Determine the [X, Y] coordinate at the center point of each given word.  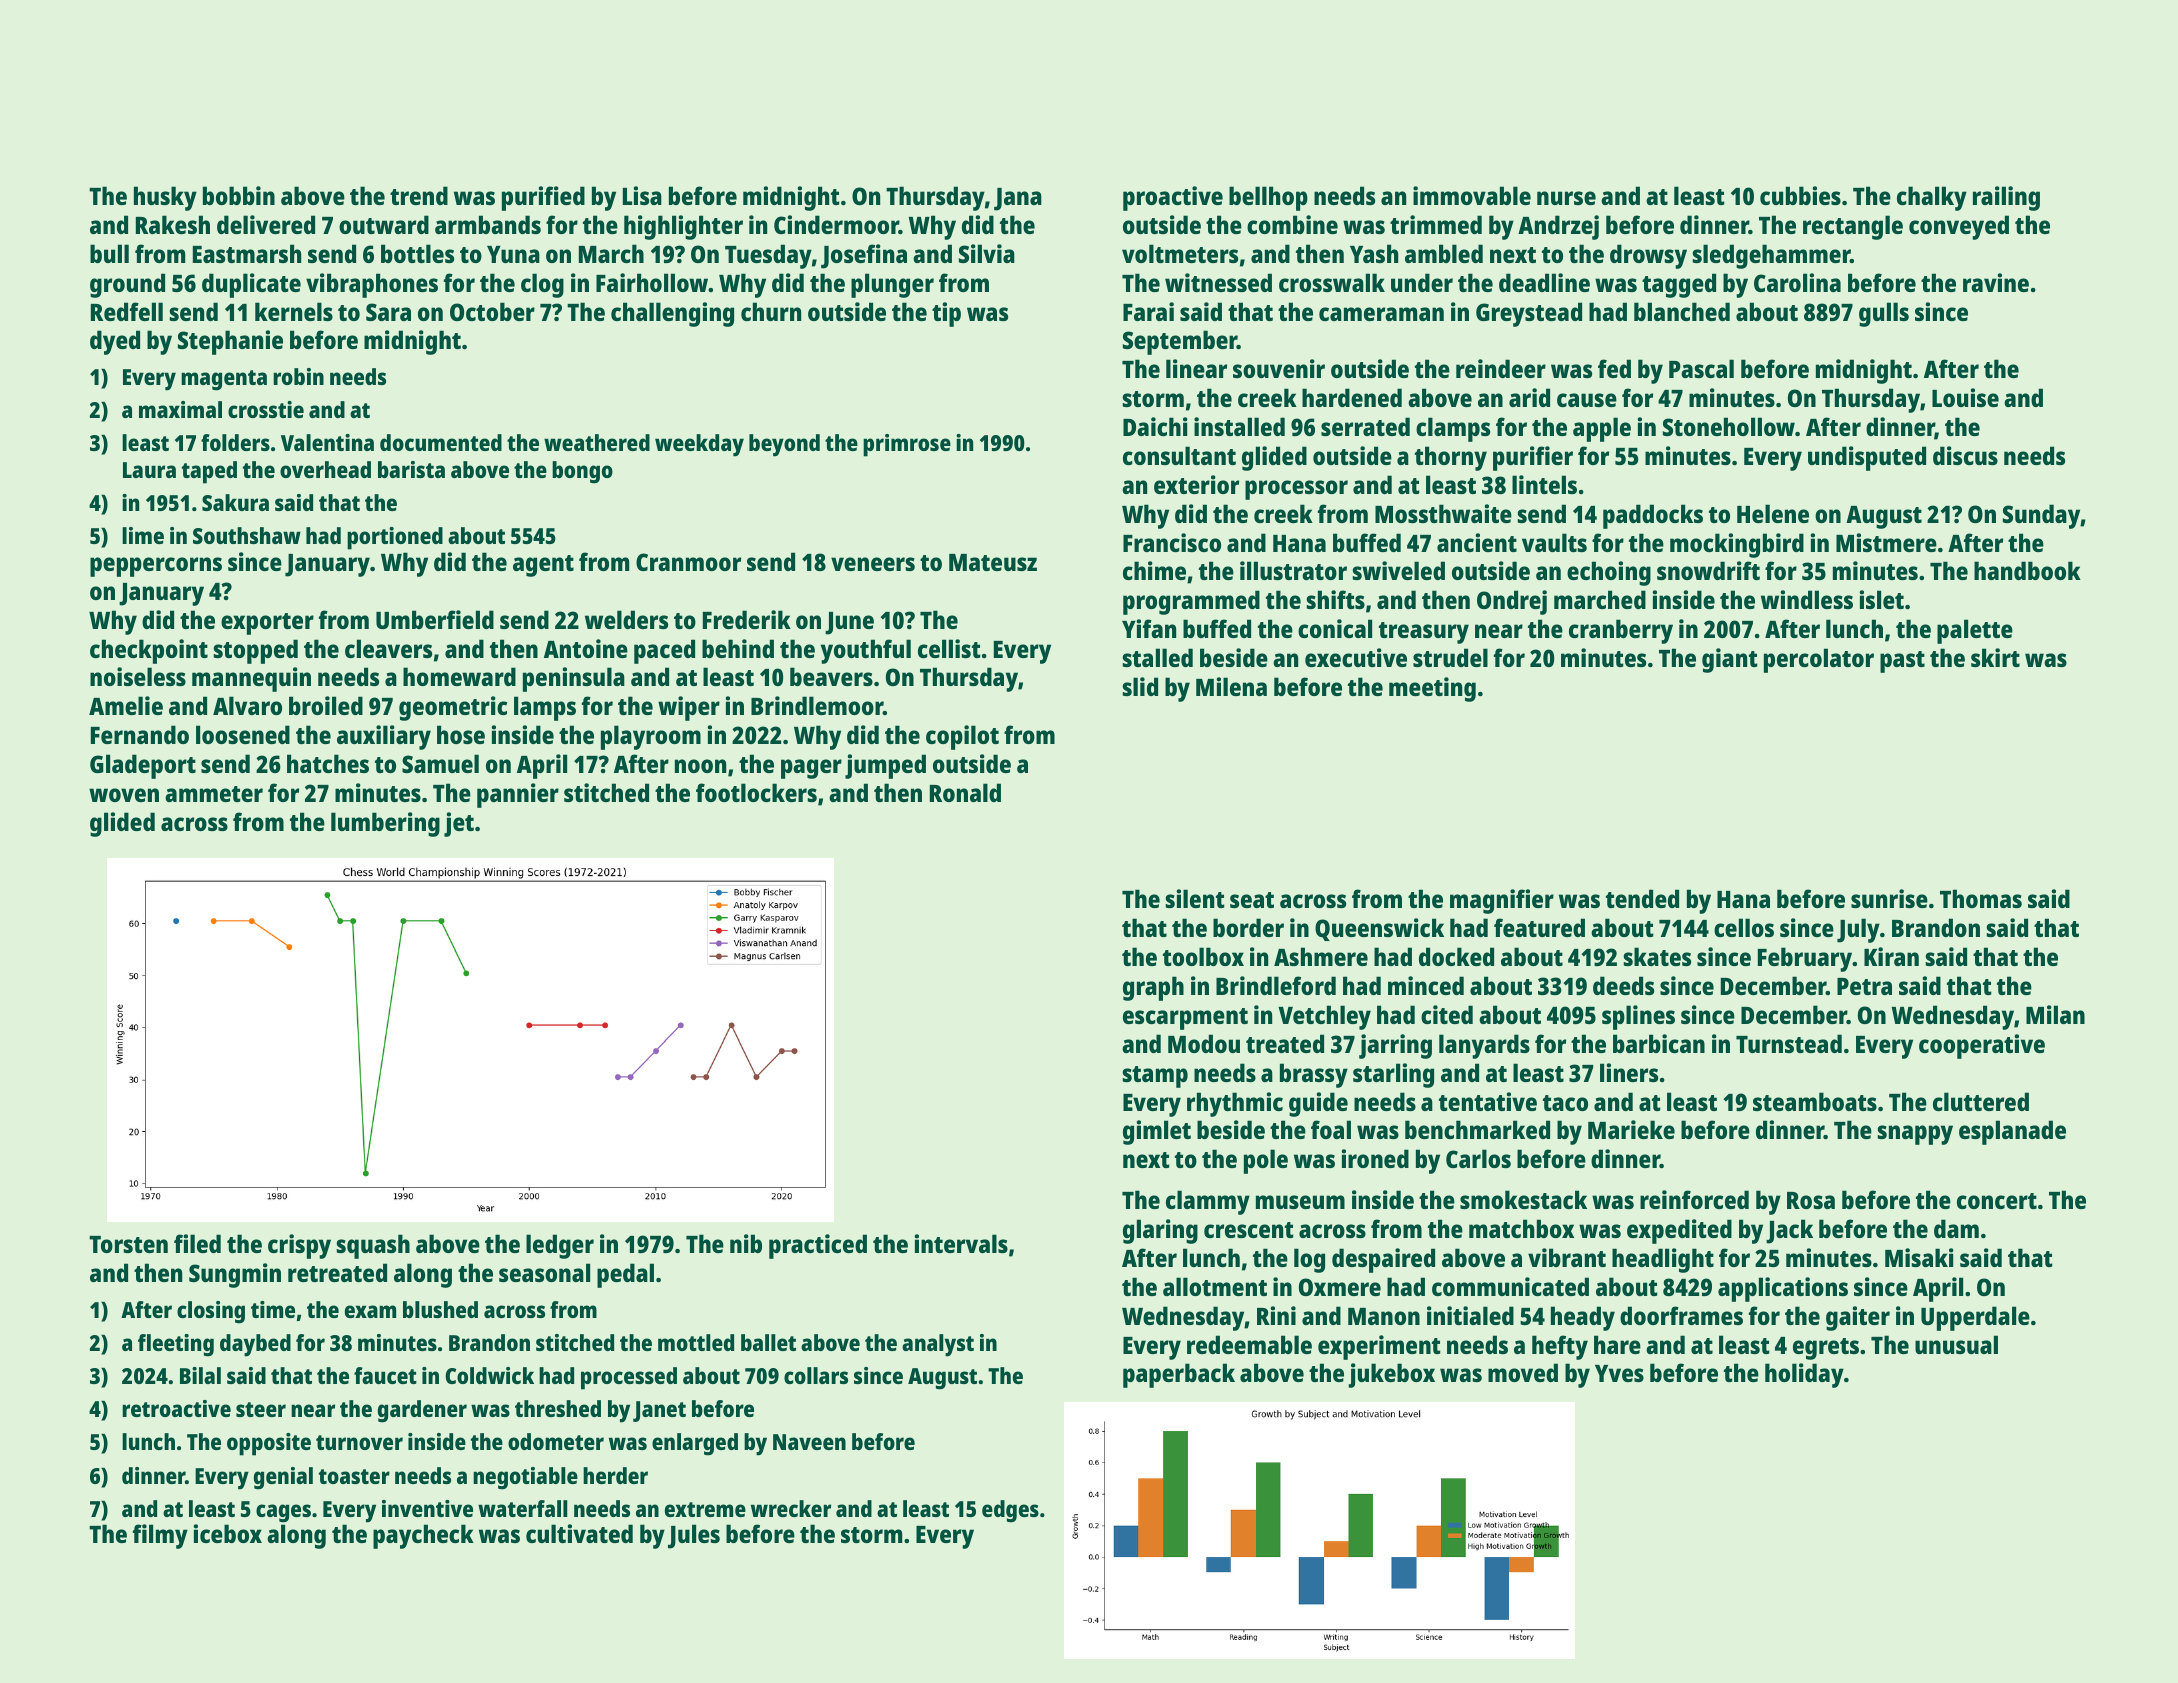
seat [1252, 900]
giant [1730, 660]
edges [1010, 1511]
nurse [1566, 198]
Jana [1018, 199]
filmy [160, 1536]
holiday [1804, 1375]
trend [419, 195]
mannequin [251, 679]
